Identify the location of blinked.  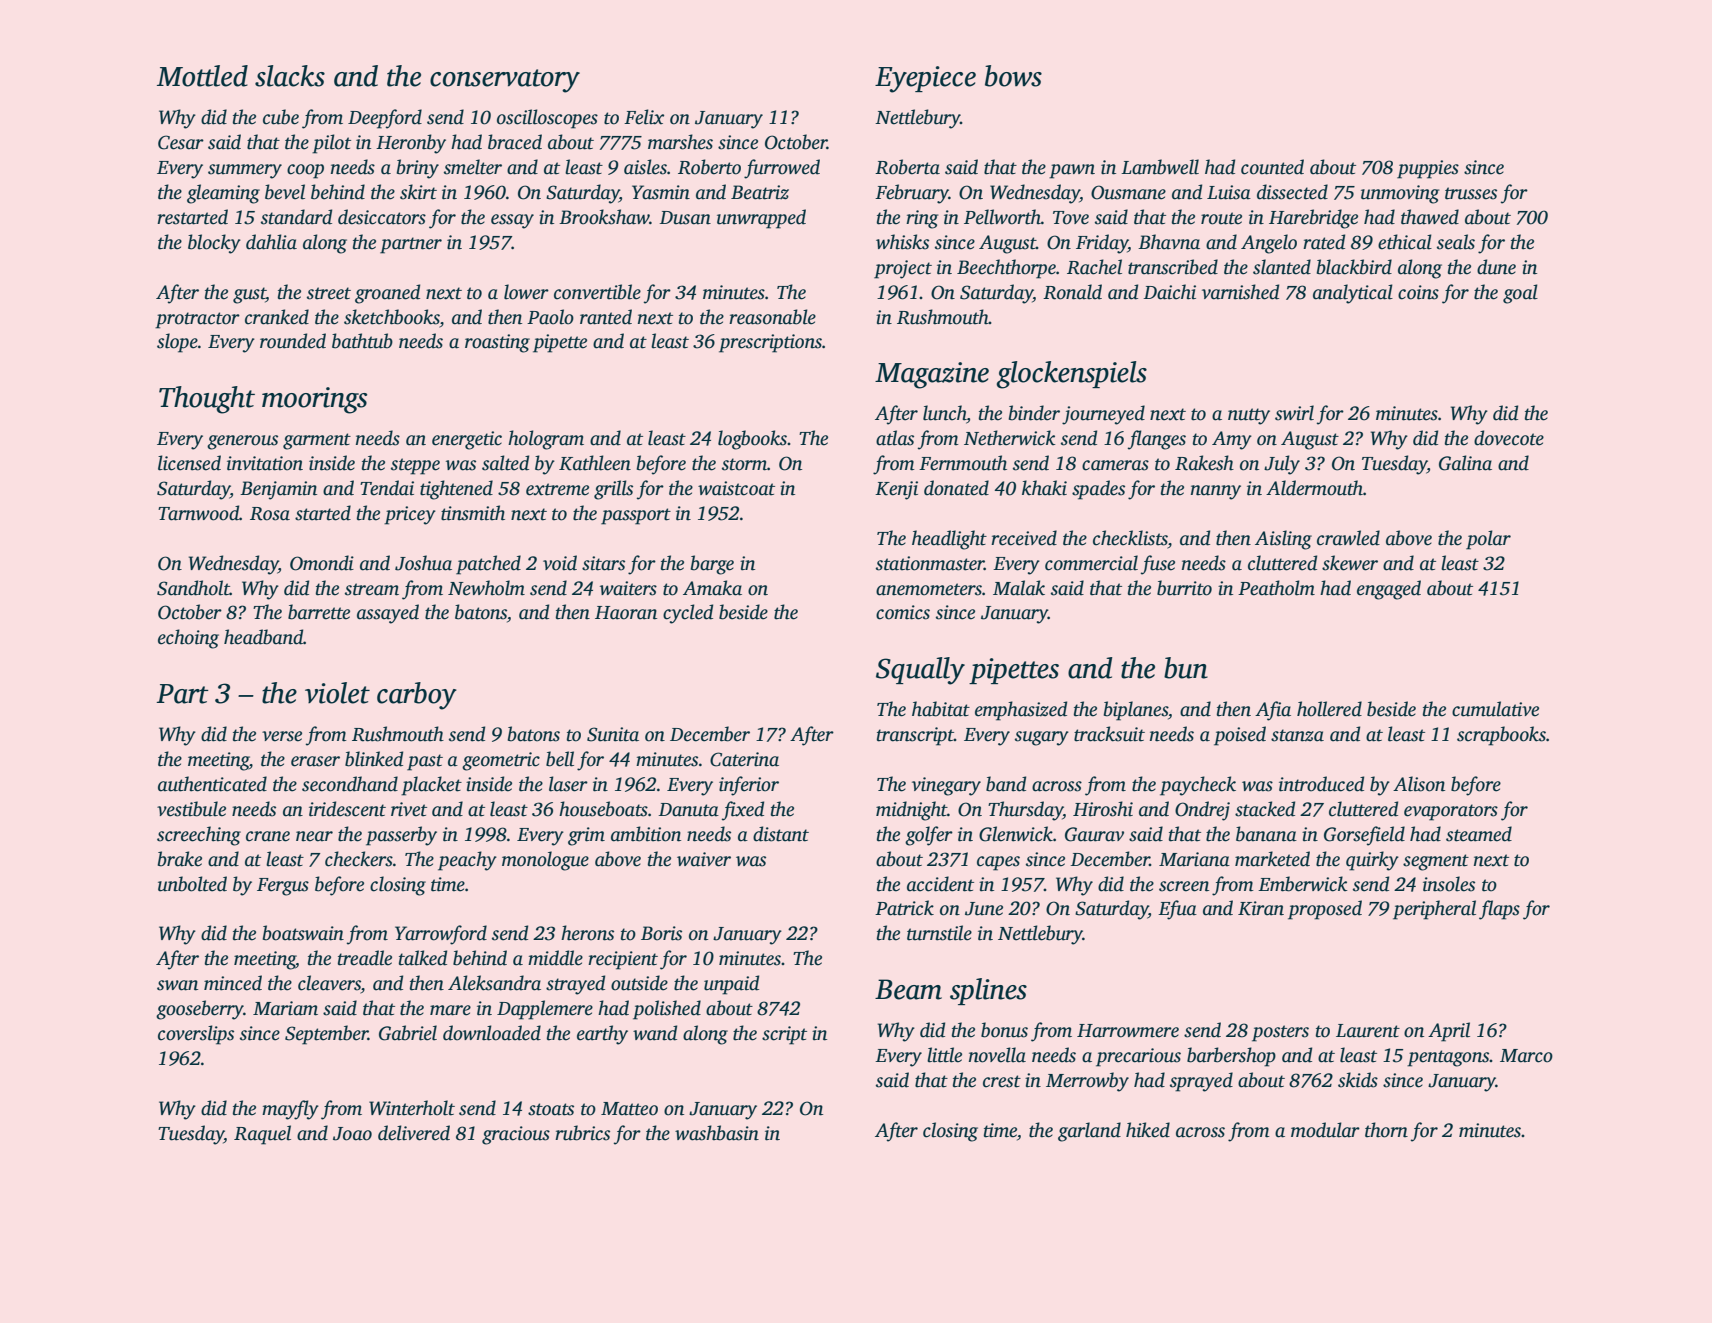
(374, 759).
